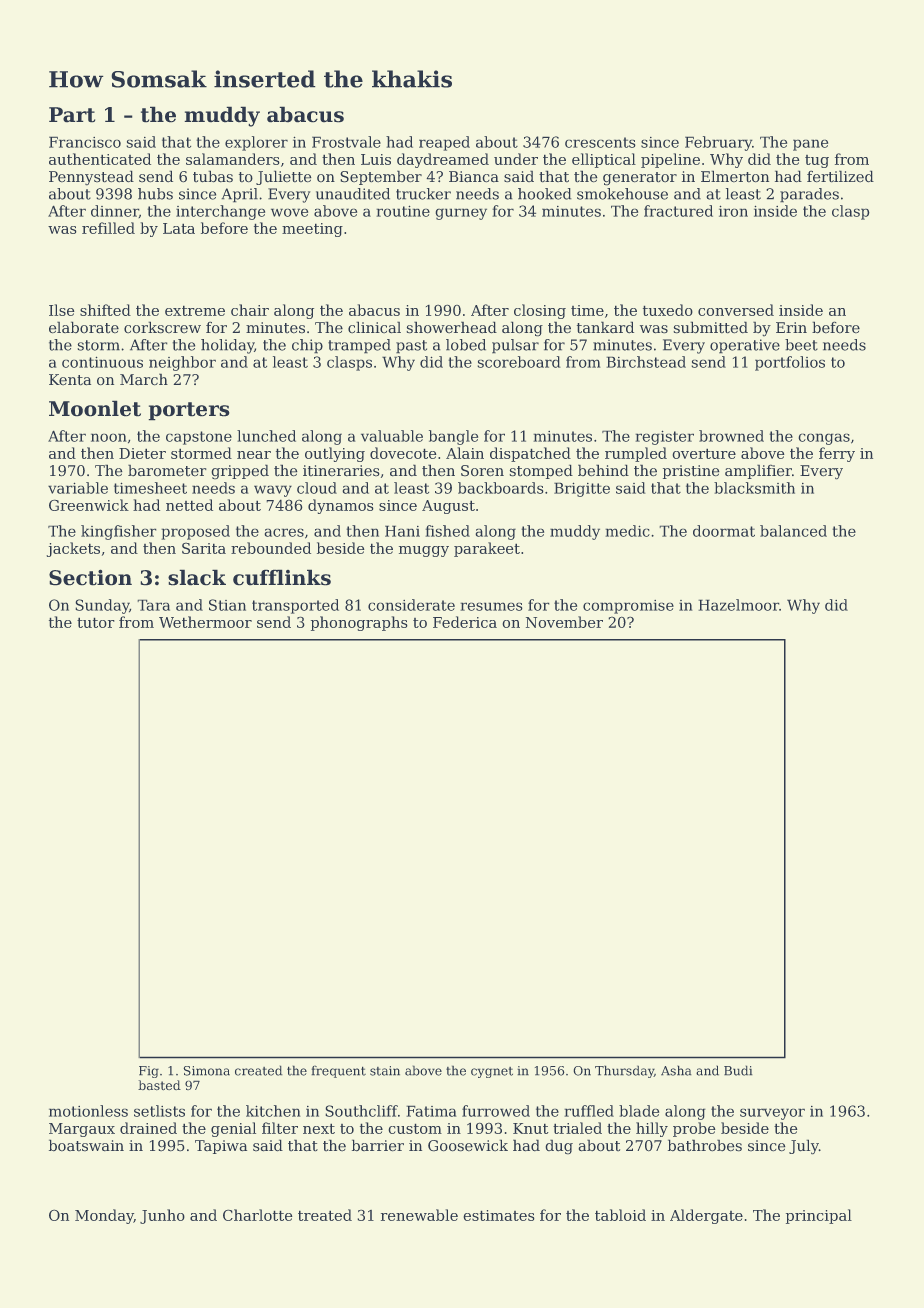 The height and width of the screenshot is (1308, 924). I want to click on Part, so click(72, 114).
